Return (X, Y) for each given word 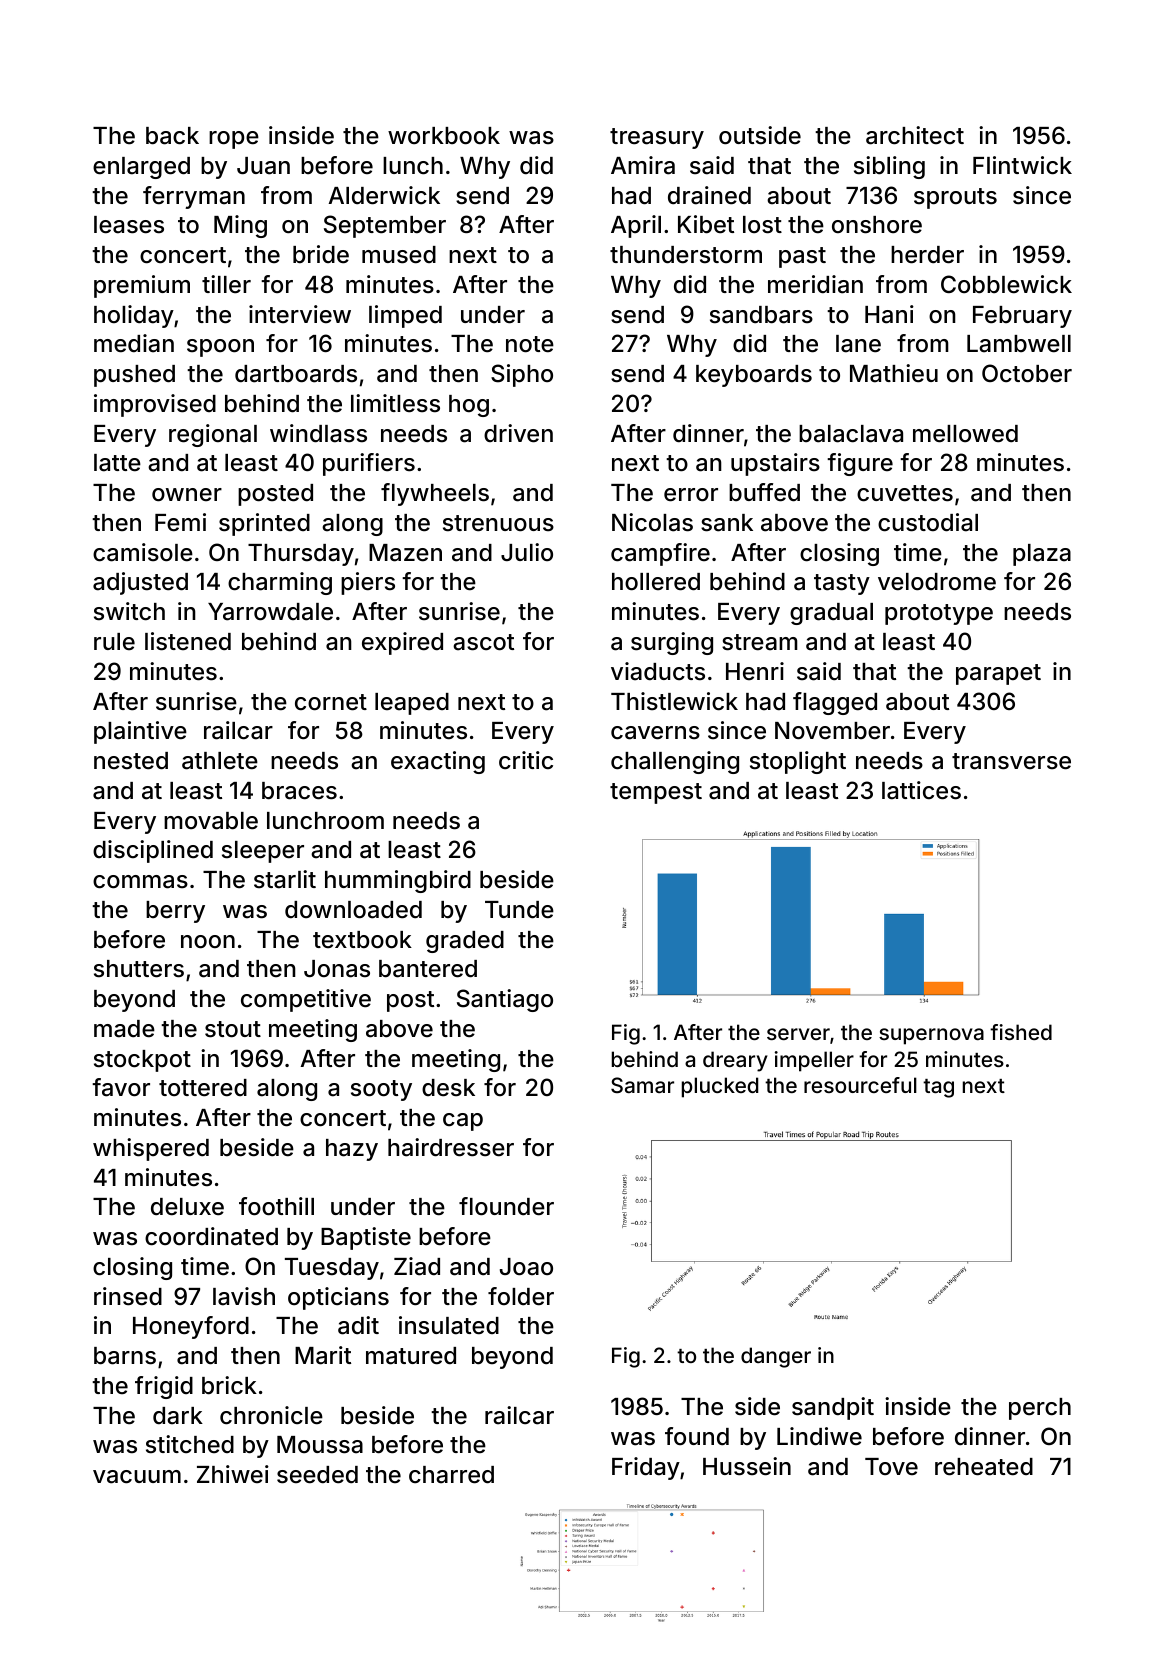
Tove (891, 1466)
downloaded (353, 910)
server (798, 1034)
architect (915, 135)
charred (451, 1475)
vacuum (137, 1477)
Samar (642, 1085)
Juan (263, 166)
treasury (657, 138)
